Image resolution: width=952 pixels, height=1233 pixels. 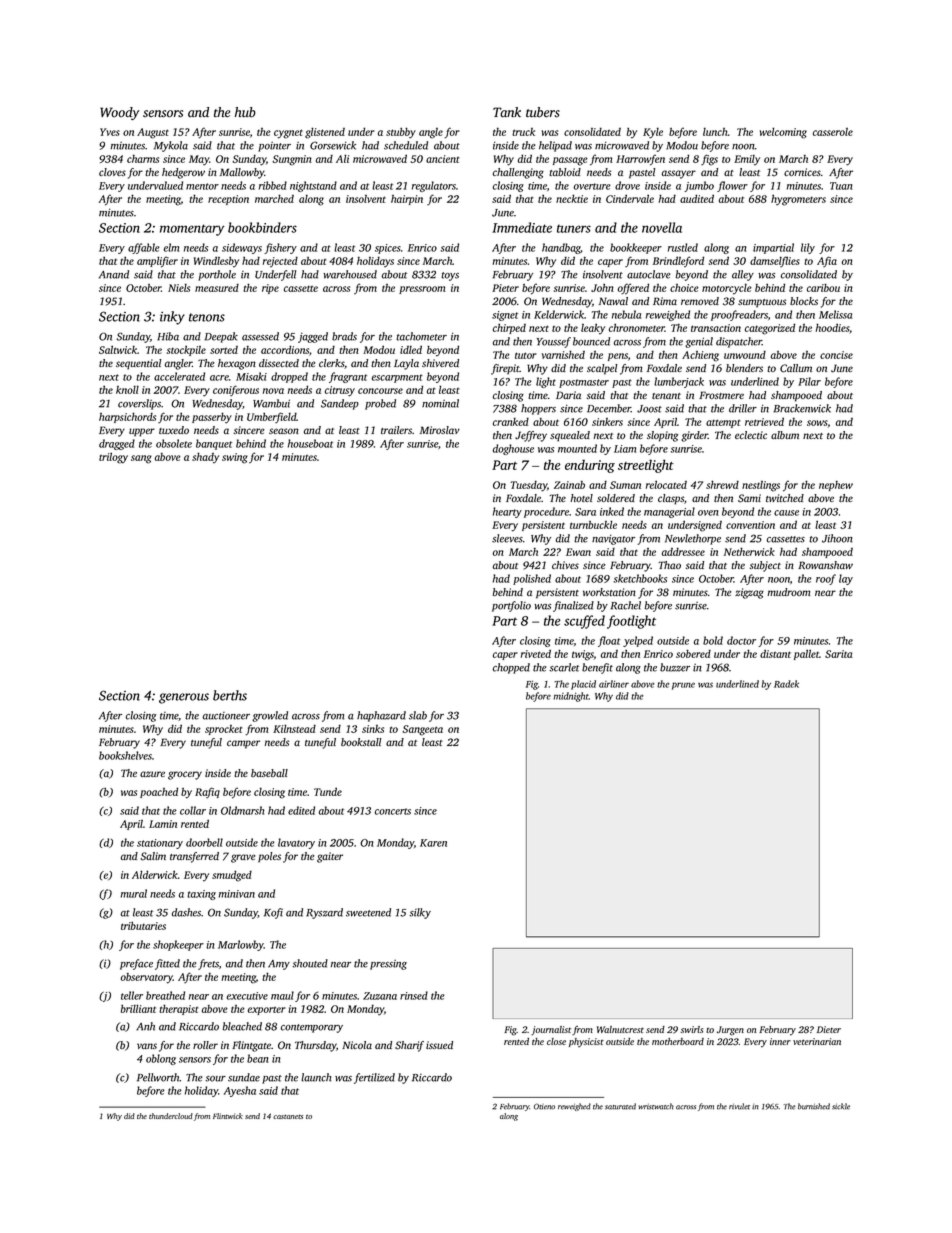 I want to click on Callum, so click(x=796, y=368).
